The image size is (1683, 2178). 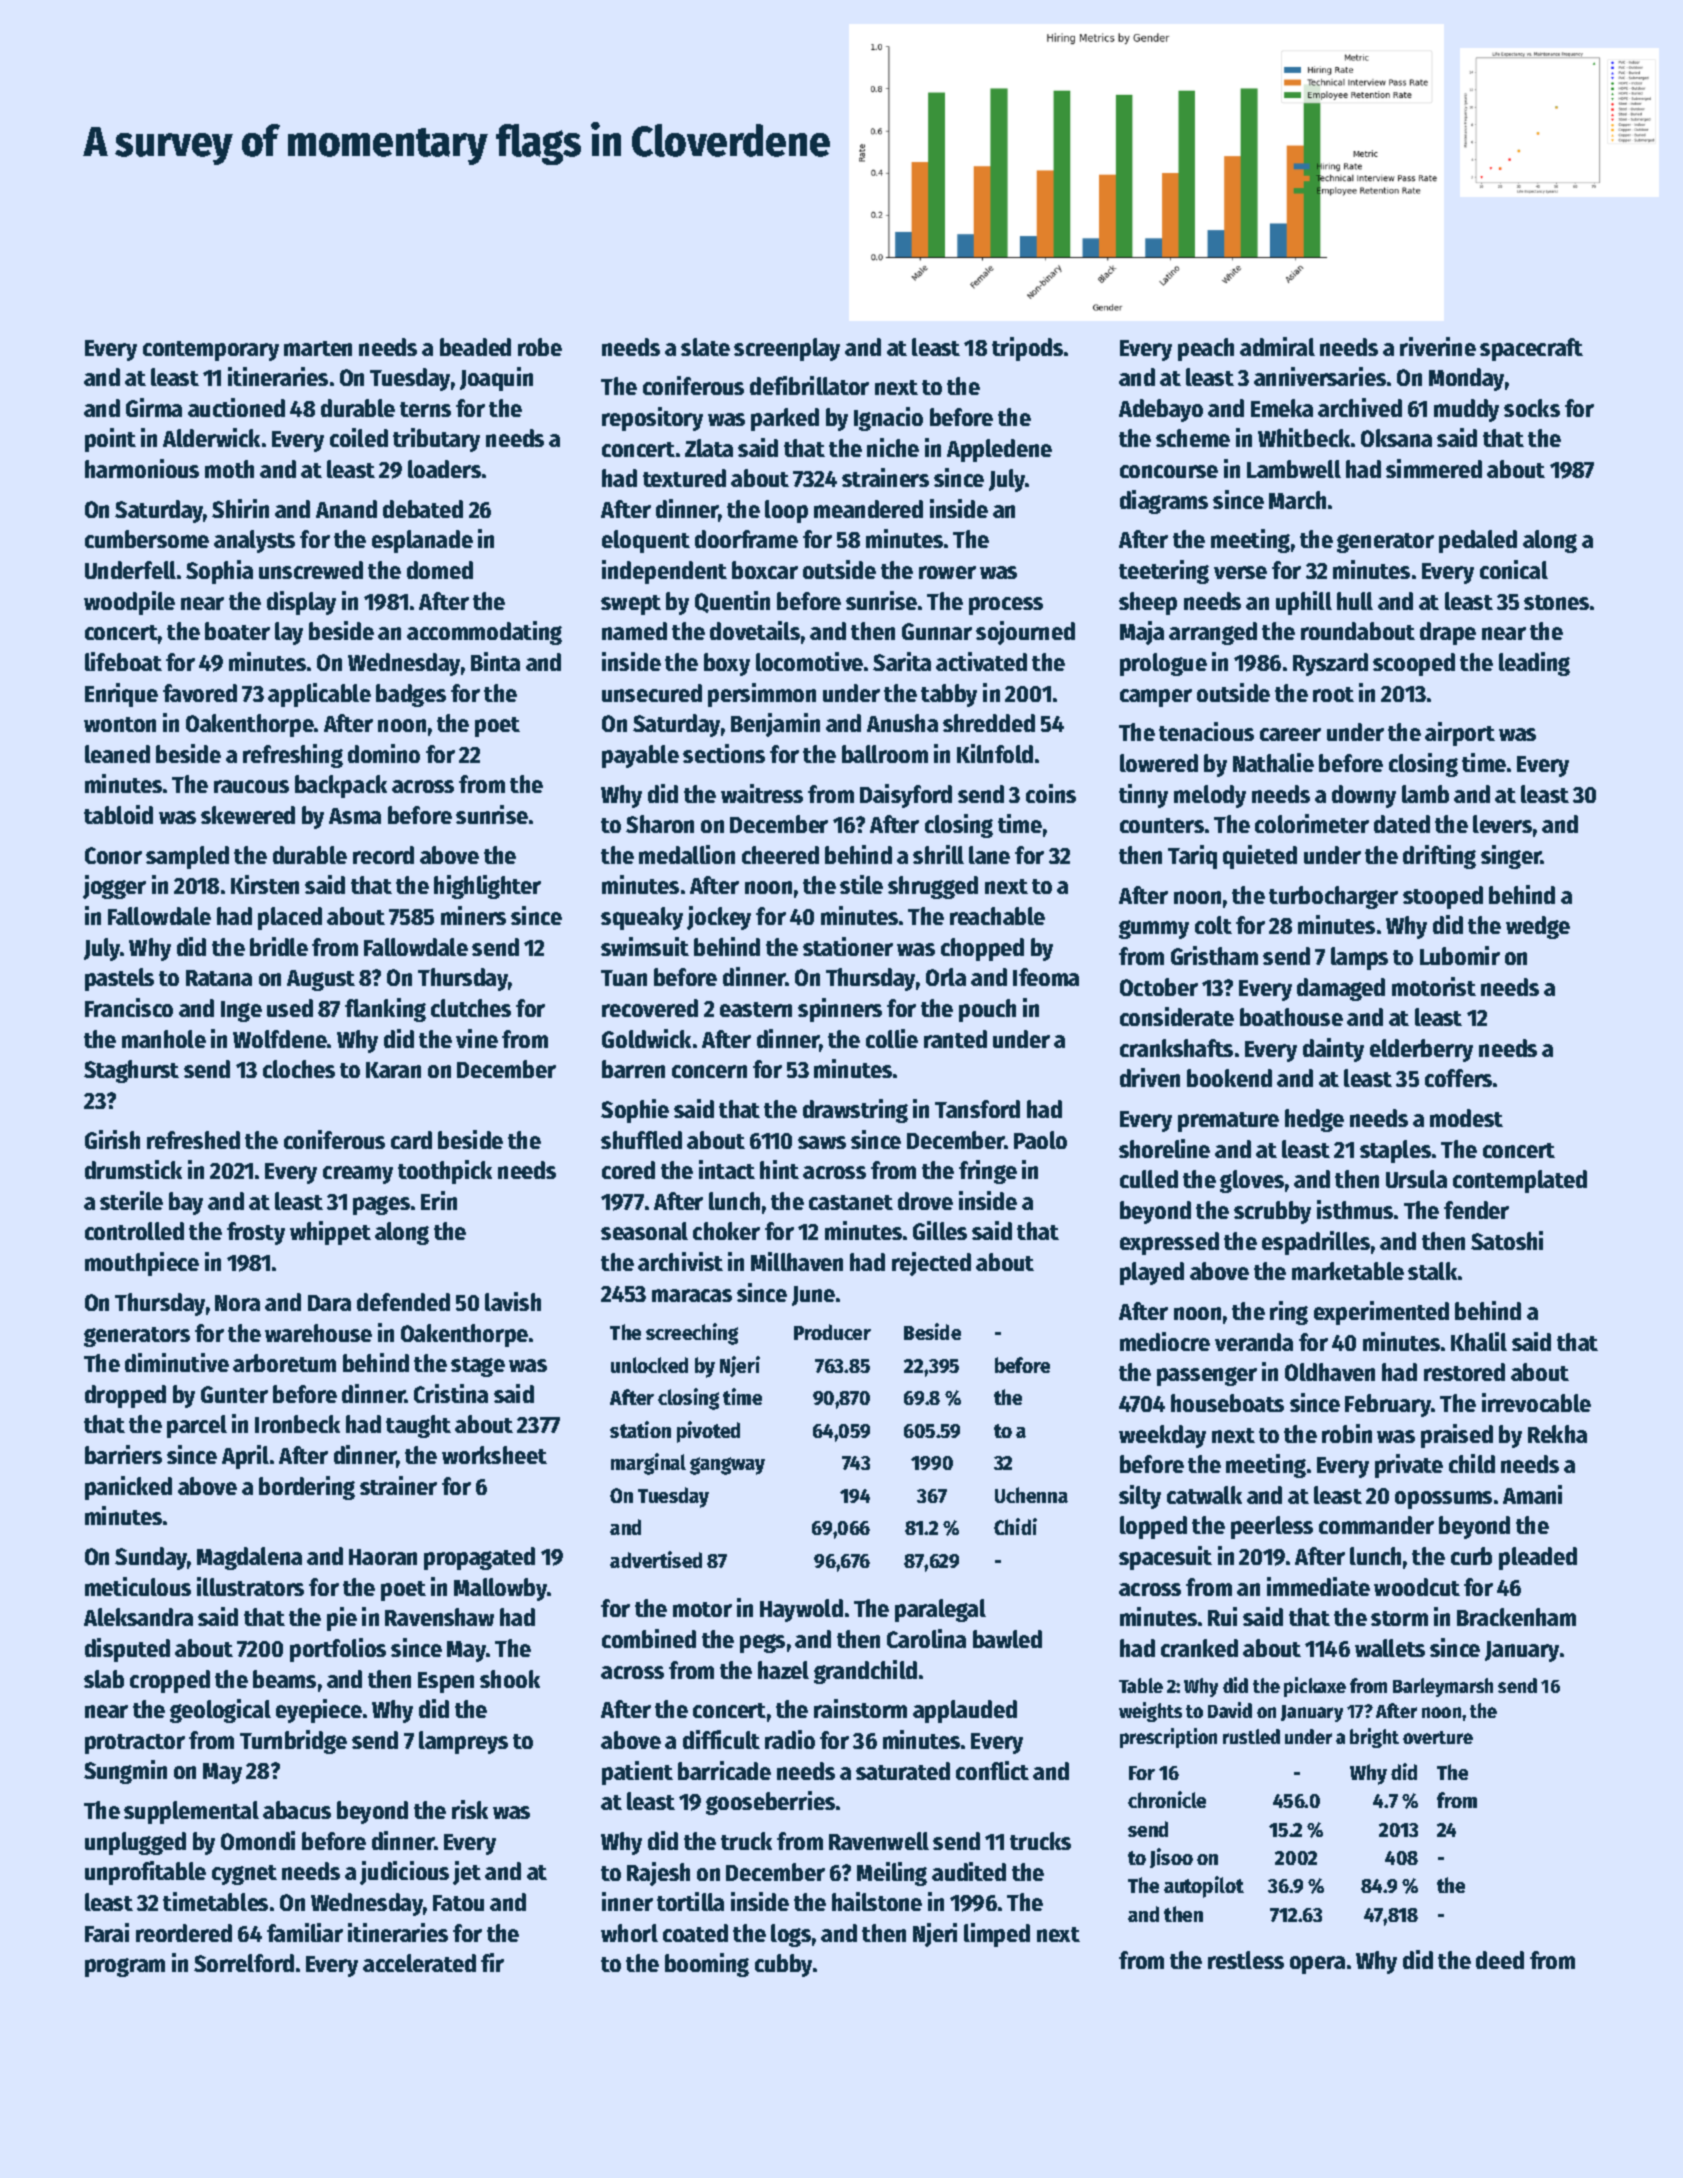 I want to click on deed, so click(x=1500, y=1960).
